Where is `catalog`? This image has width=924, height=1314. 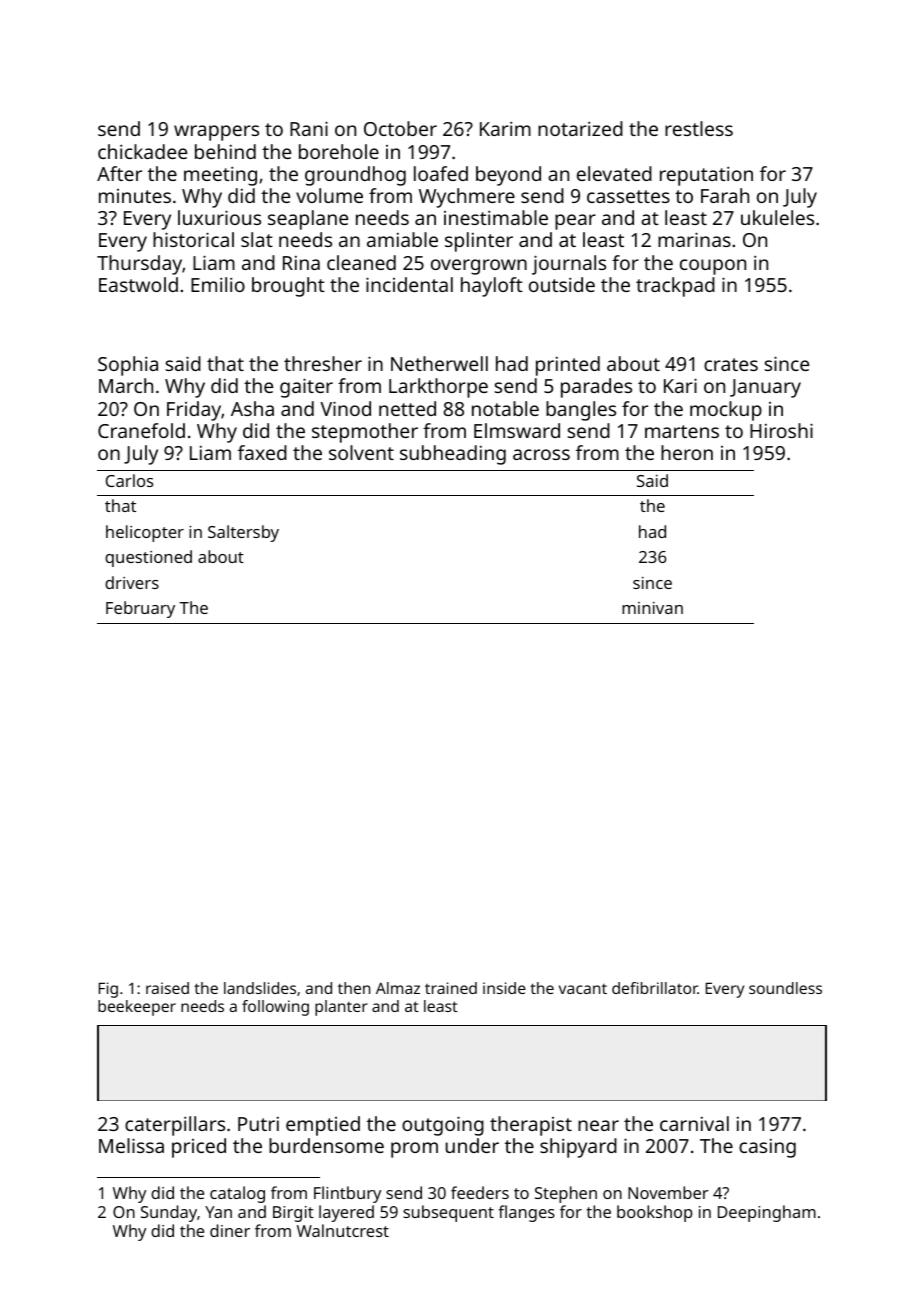 catalog is located at coordinates (237, 1194).
